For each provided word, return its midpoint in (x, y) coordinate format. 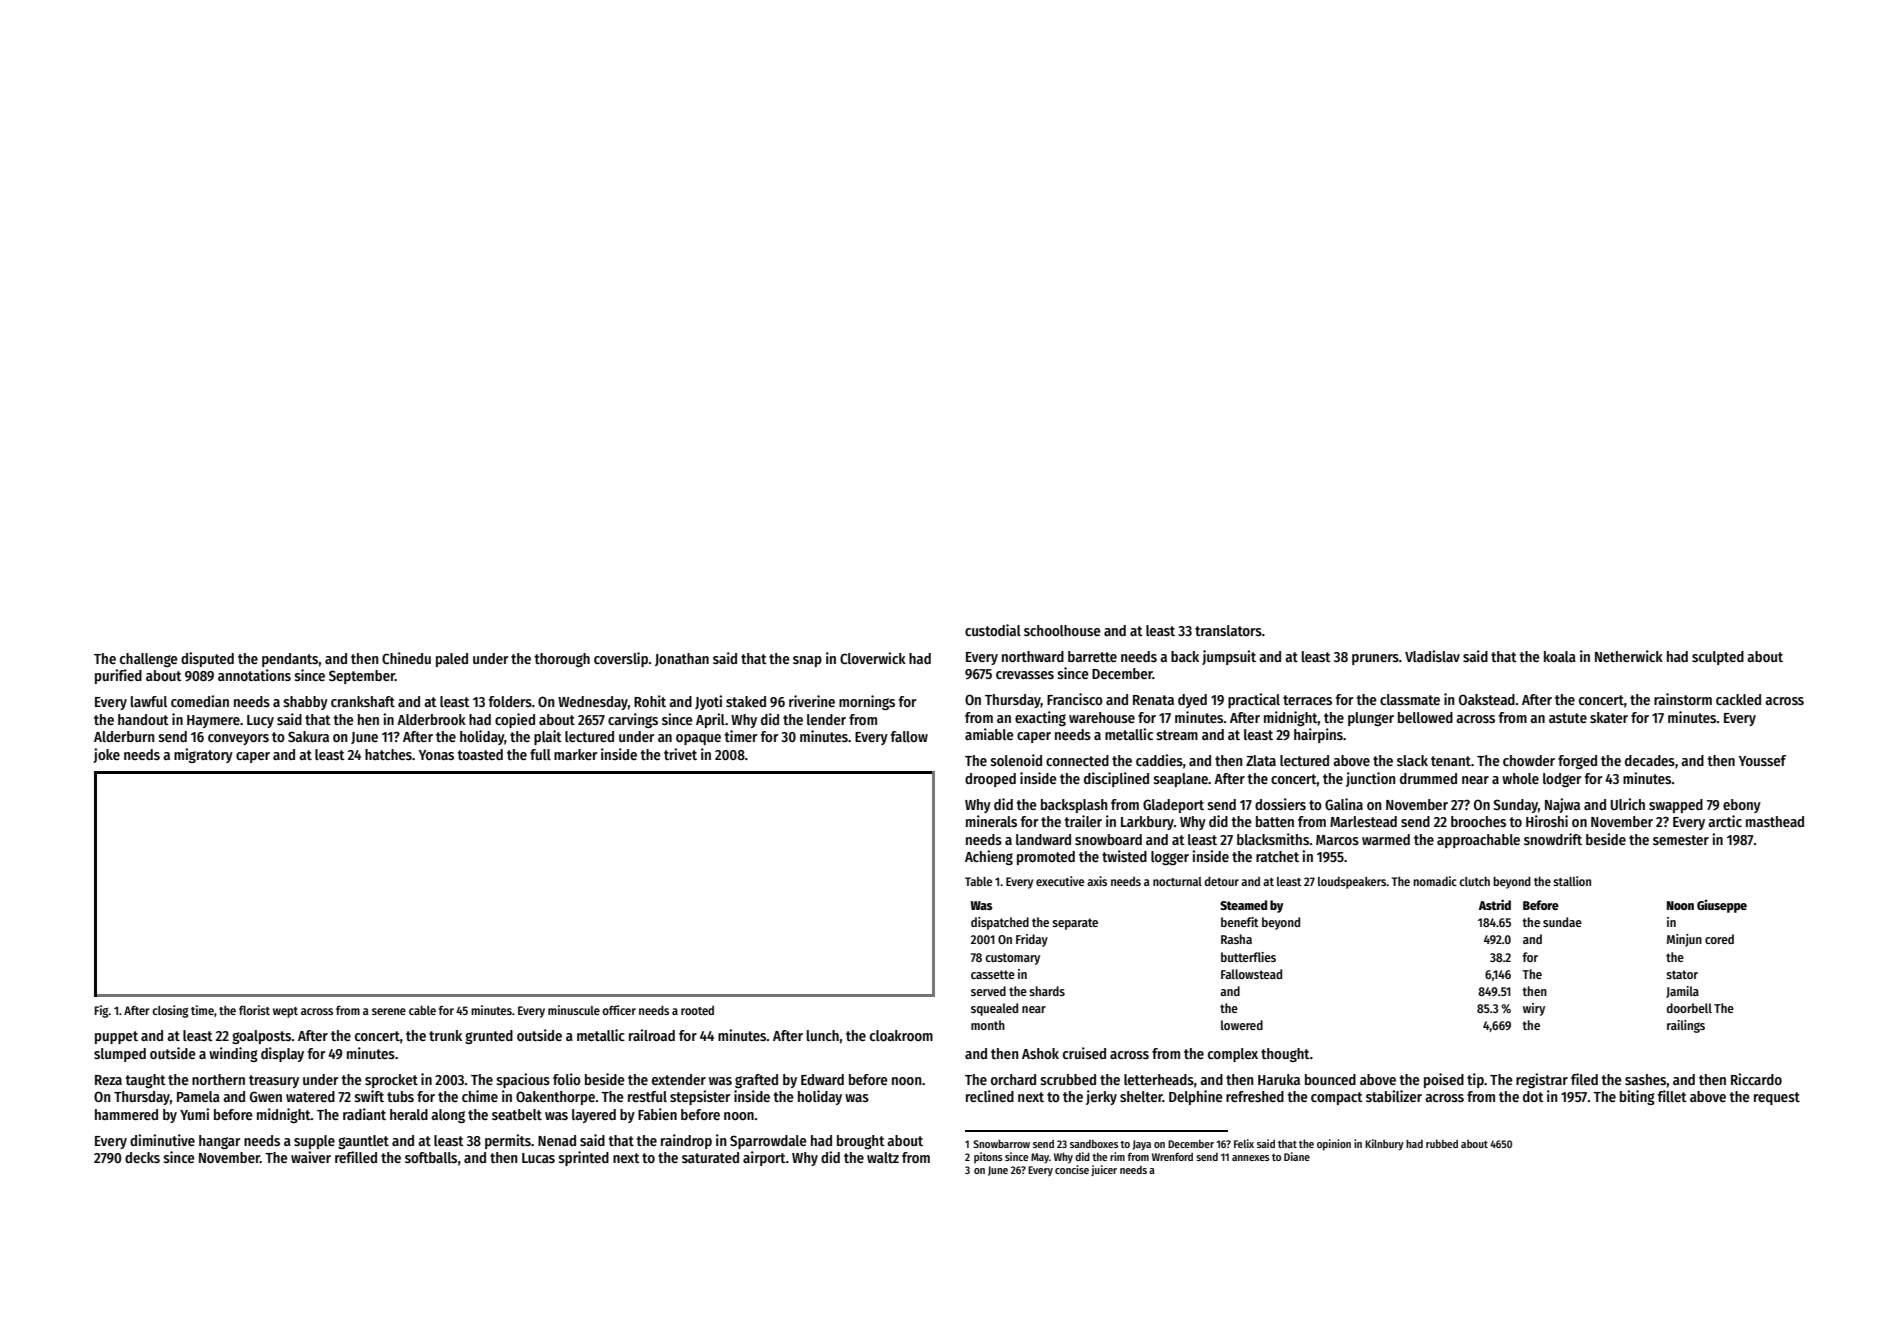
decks (142, 1157)
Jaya (1142, 1145)
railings (1686, 1026)
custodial (993, 630)
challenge (149, 660)
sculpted (1718, 658)
